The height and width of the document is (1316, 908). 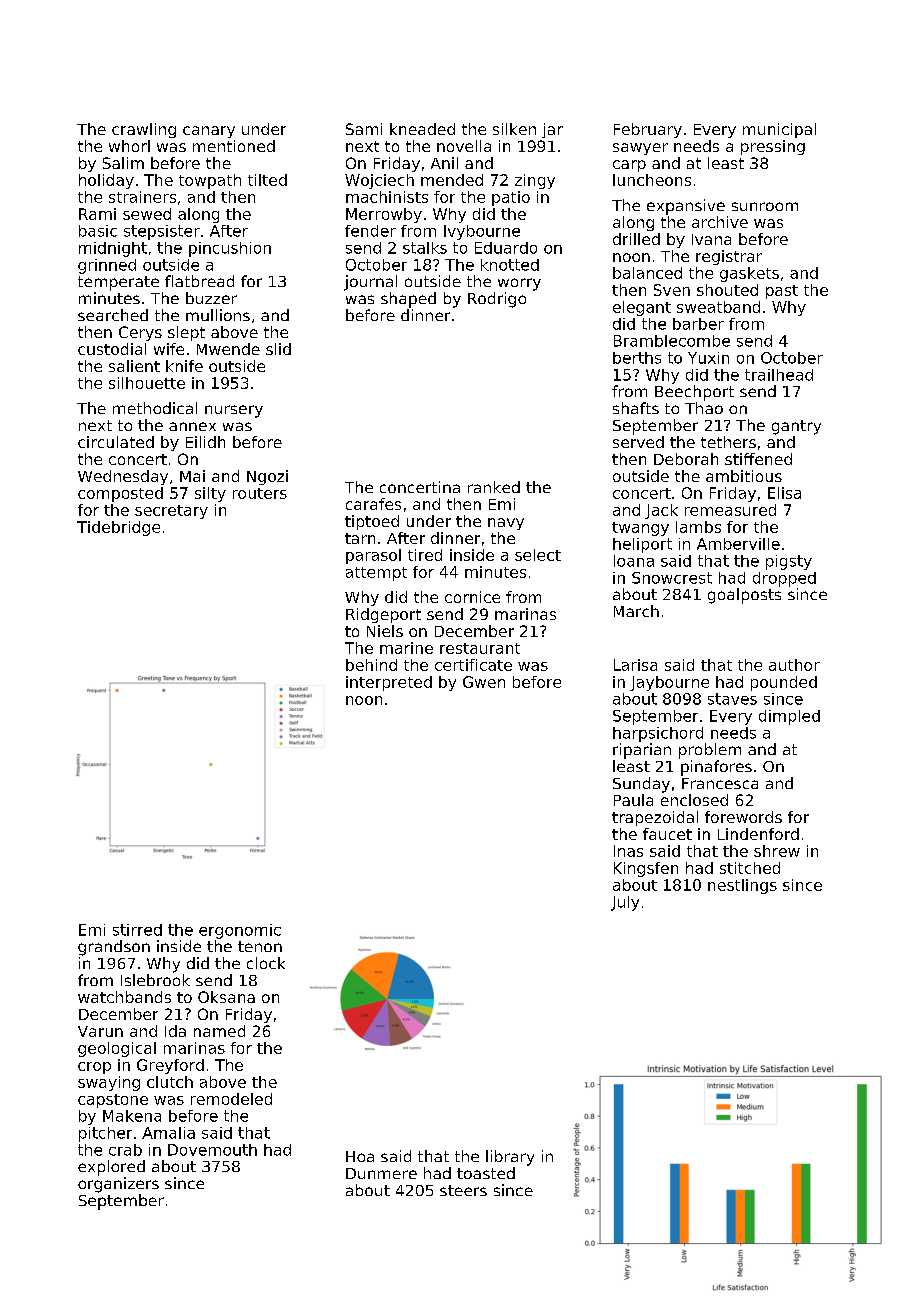 I want to click on Anil, so click(x=444, y=163).
